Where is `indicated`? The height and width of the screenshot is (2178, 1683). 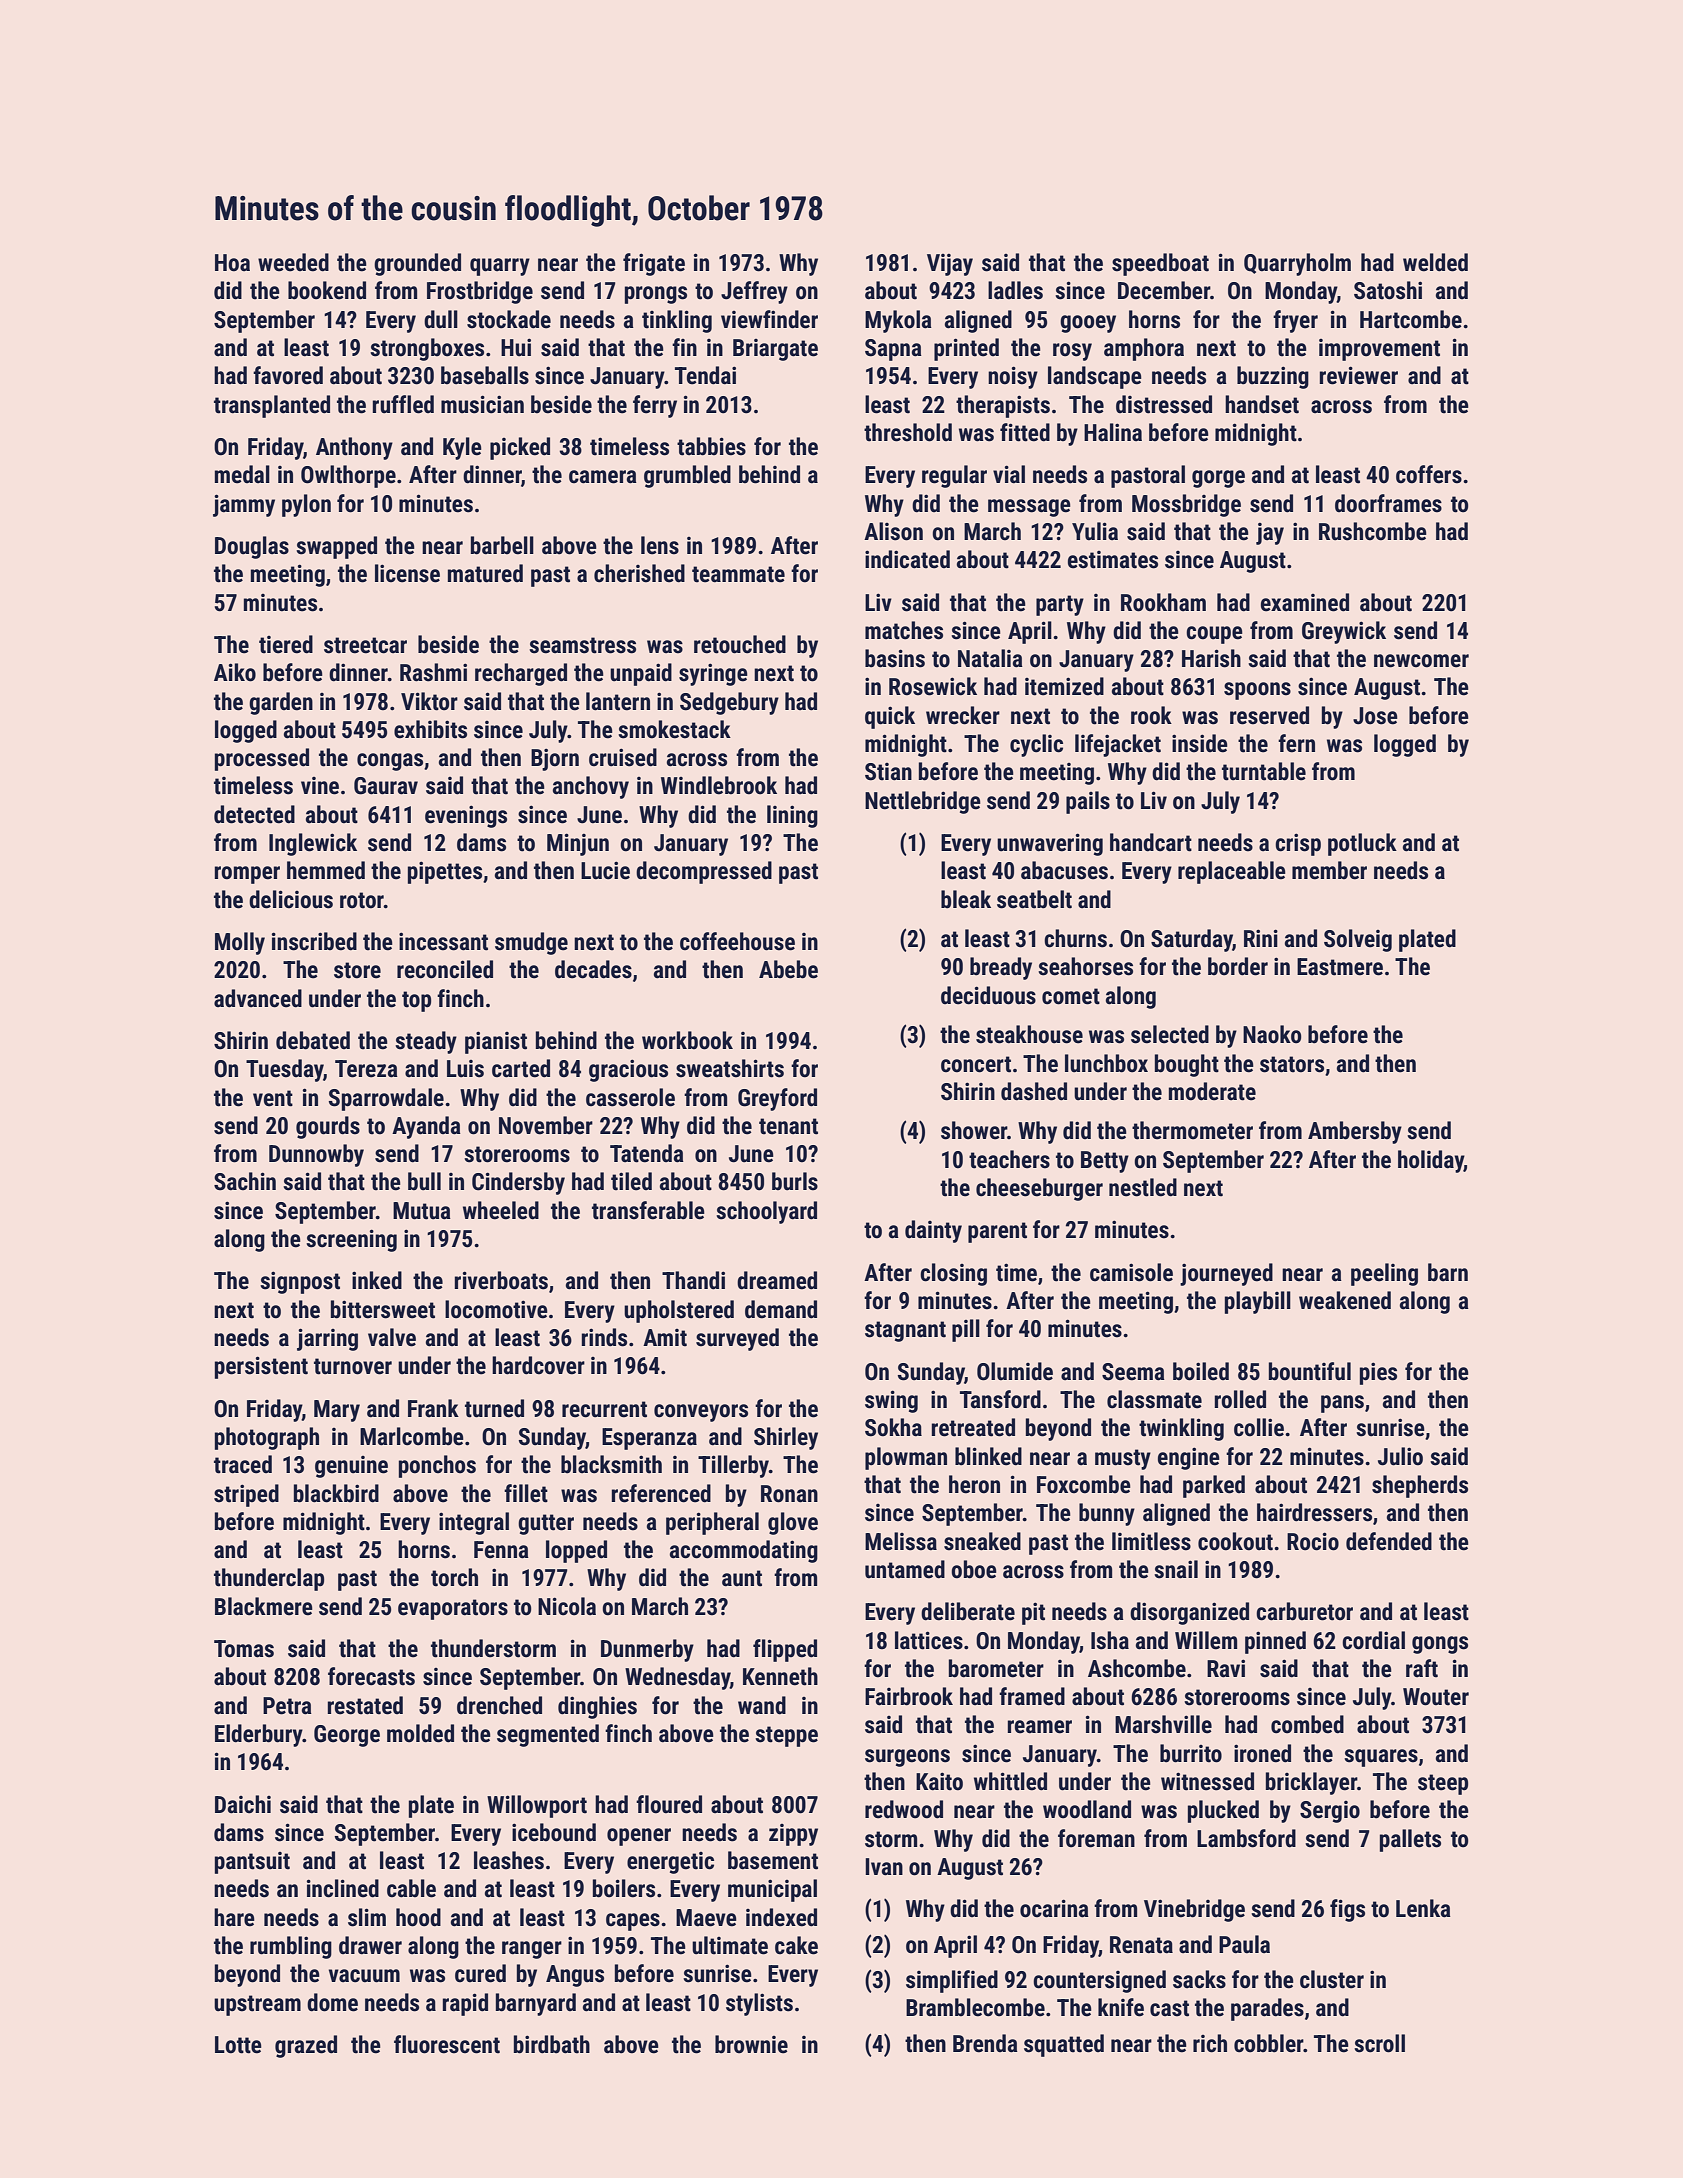 indicated is located at coordinates (907, 559).
